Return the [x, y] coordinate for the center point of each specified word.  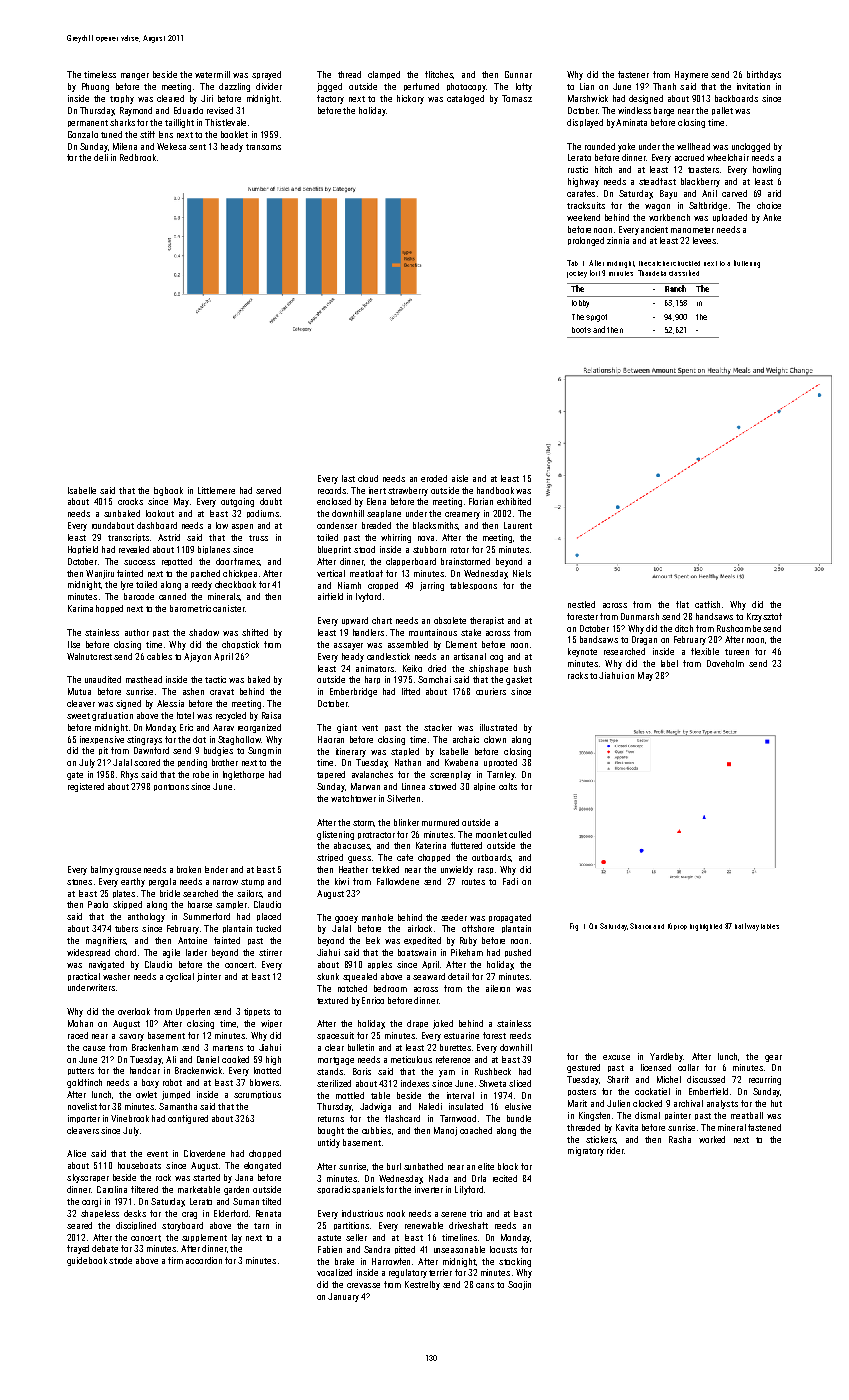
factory [330, 99]
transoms [263, 147]
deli [101, 157]
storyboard [182, 1226]
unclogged [751, 147]
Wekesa [171, 146]
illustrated [498, 727]
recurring [765, 1080]
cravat [222, 692]
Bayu [668, 194]
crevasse [363, 1285]
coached [476, 1130]
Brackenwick [198, 1070]
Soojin [519, 1285]
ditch [684, 628]
